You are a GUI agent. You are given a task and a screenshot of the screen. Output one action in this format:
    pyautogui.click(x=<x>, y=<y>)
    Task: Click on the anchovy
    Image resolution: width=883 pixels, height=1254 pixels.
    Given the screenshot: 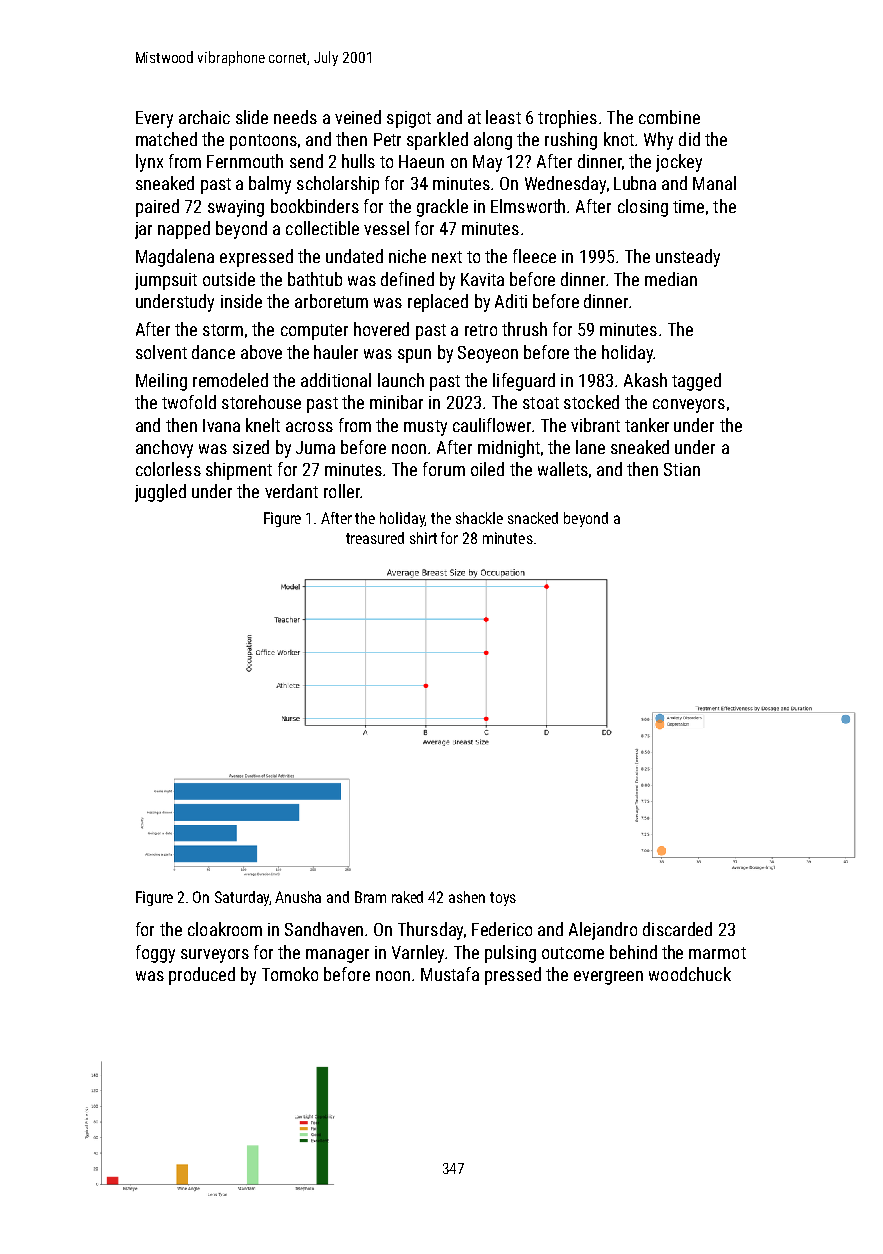 What is the action you would take?
    pyautogui.click(x=164, y=449)
